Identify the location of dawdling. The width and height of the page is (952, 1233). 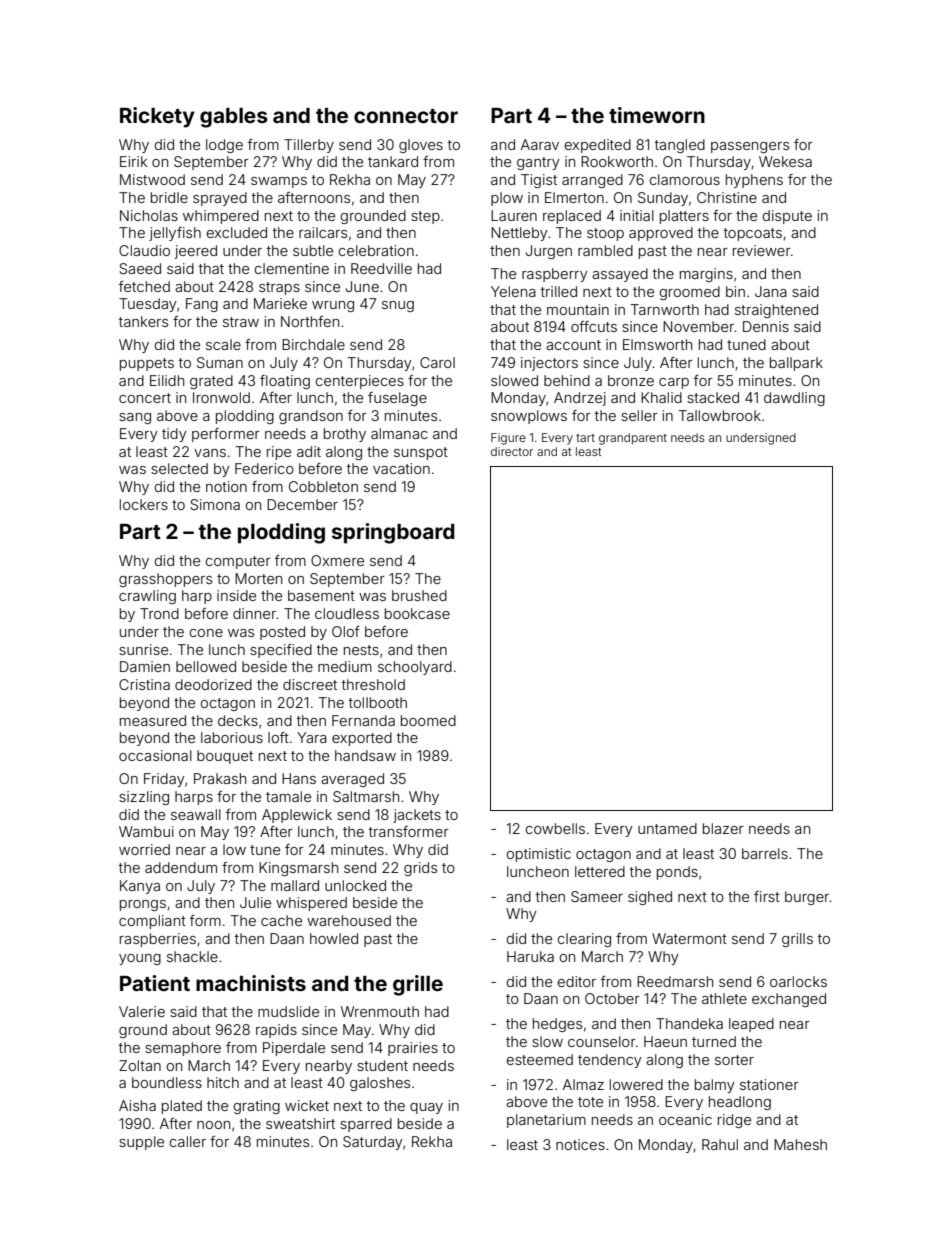
(794, 399).
